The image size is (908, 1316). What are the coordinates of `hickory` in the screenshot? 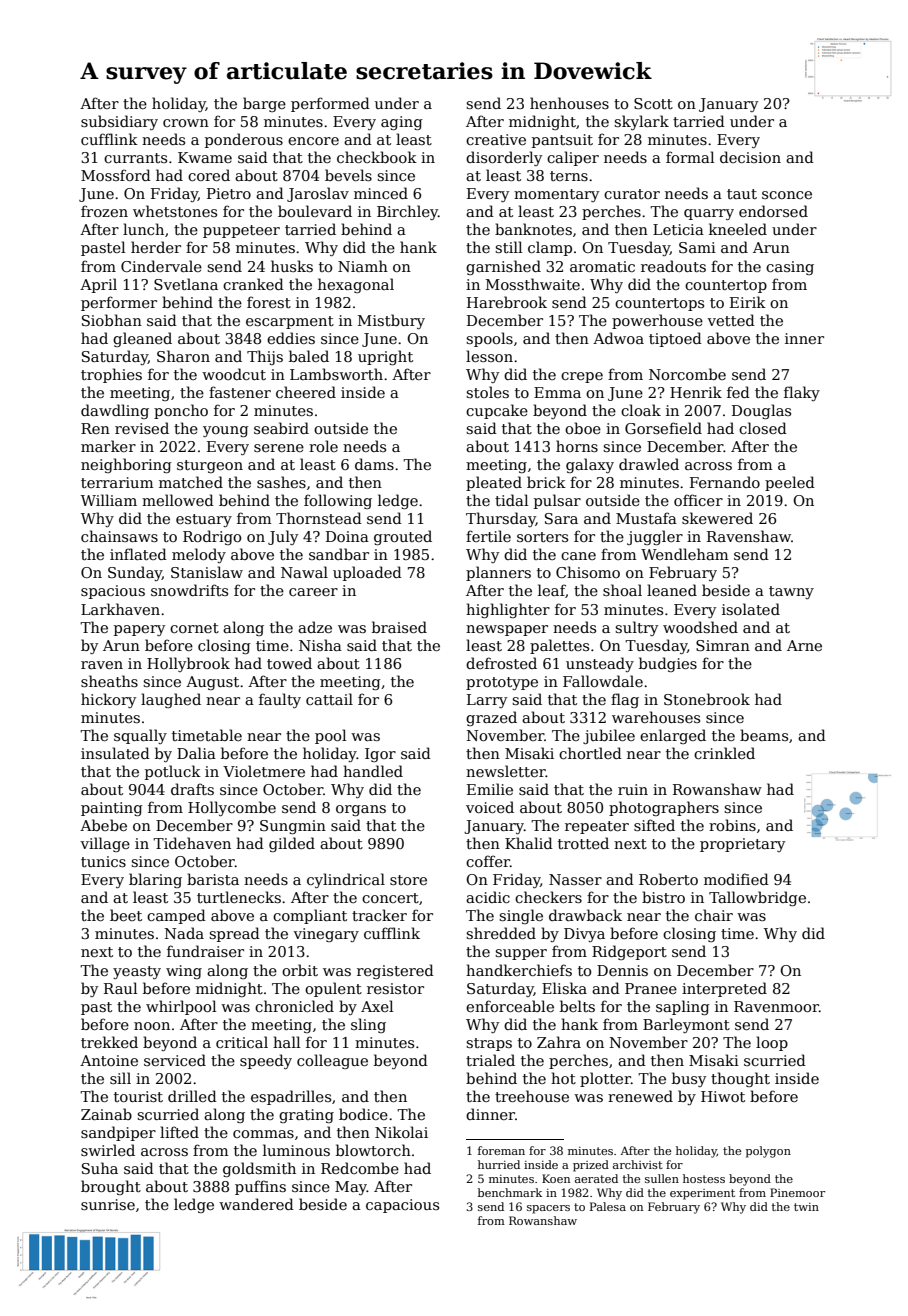 It's located at (108, 700).
